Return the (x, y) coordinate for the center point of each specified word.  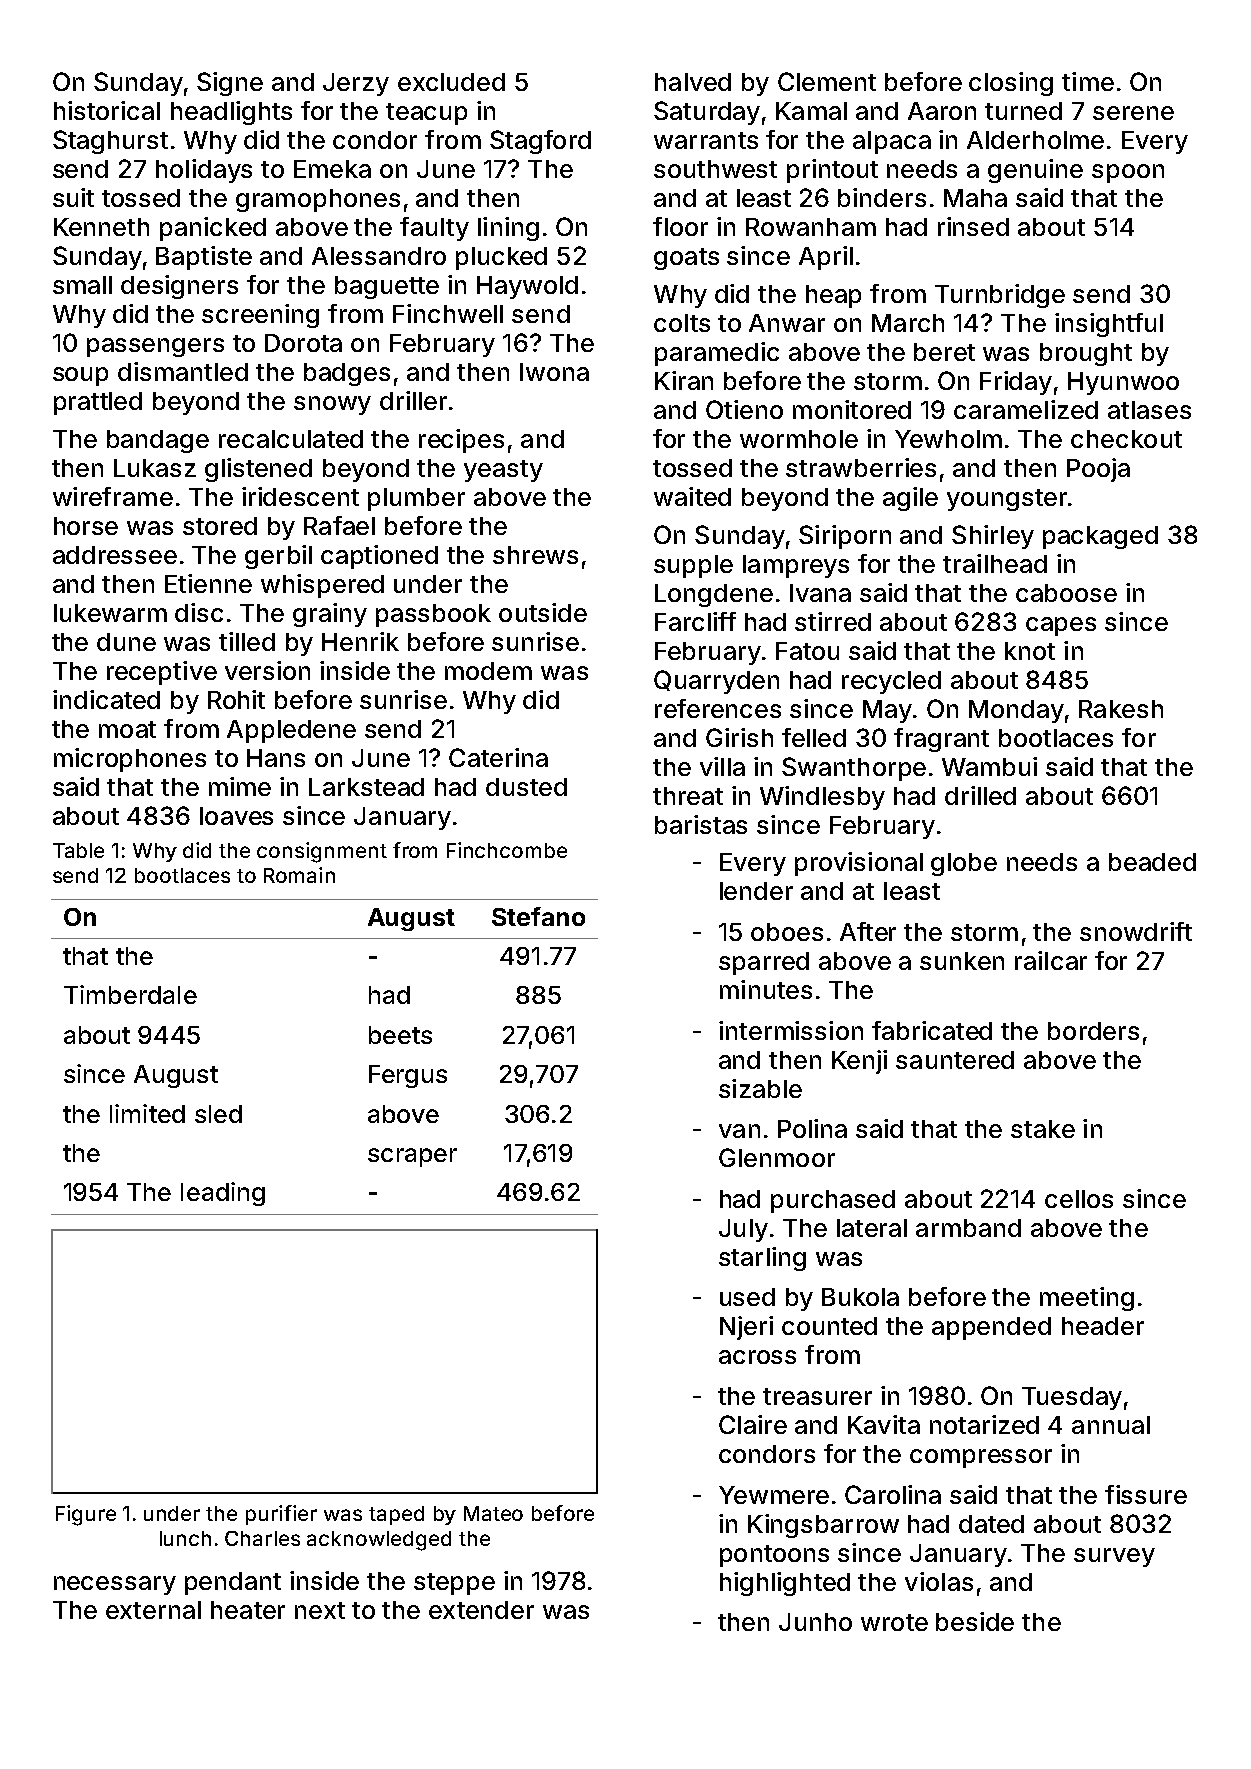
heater (248, 1610)
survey (1114, 1557)
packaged (1100, 537)
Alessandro (379, 256)
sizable (760, 1088)
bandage (158, 441)
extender (481, 1610)
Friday (1016, 383)
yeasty (503, 471)
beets (400, 1035)
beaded (1152, 862)
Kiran (684, 380)
